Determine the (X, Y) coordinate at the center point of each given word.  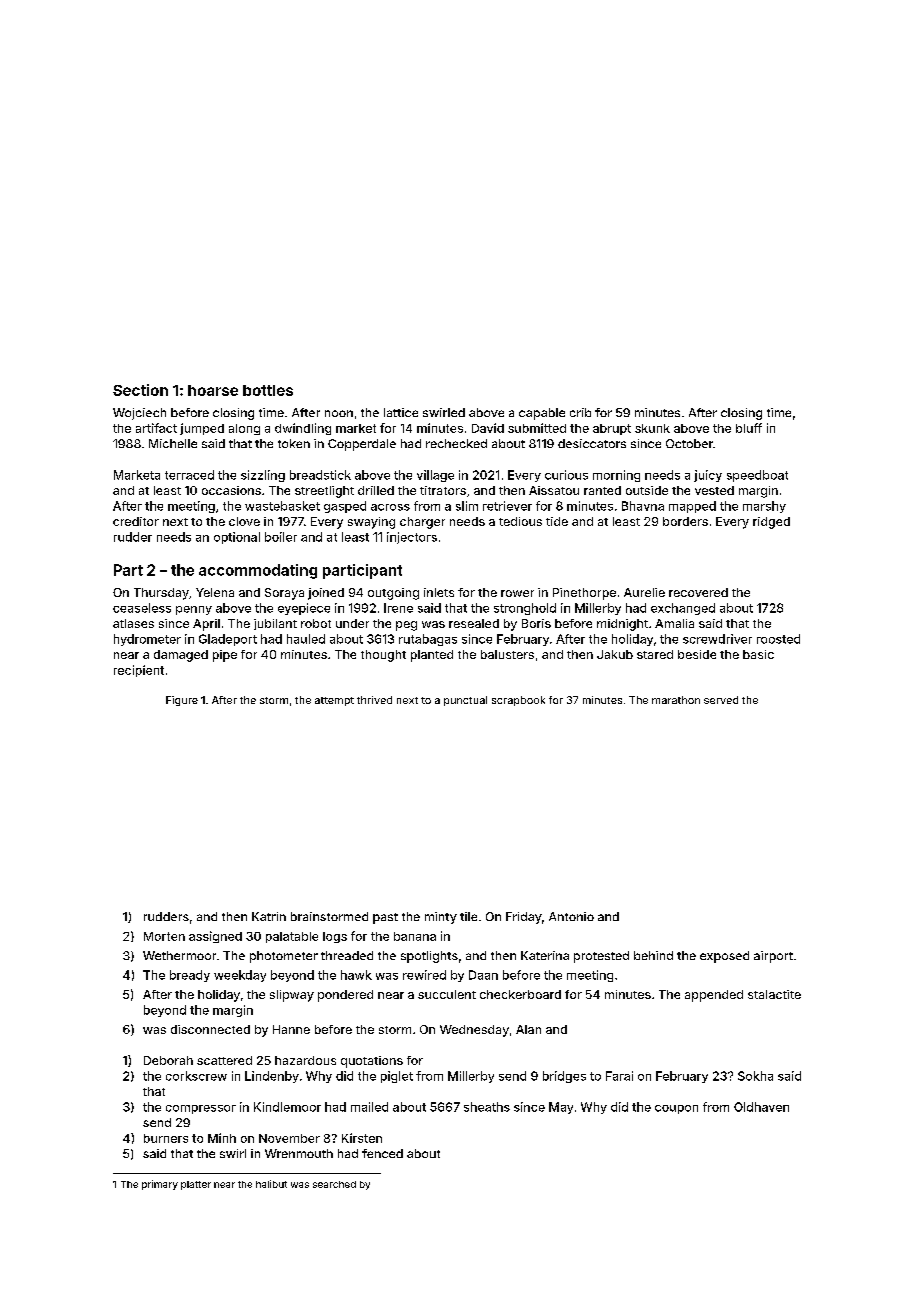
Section (140, 390)
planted (432, 656)
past (385, 918)
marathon (676, 700)
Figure (182, 701)
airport (773, 957)
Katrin (269, 916)
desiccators (592, 443)
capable (542, 414)
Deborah (168, 1060)
